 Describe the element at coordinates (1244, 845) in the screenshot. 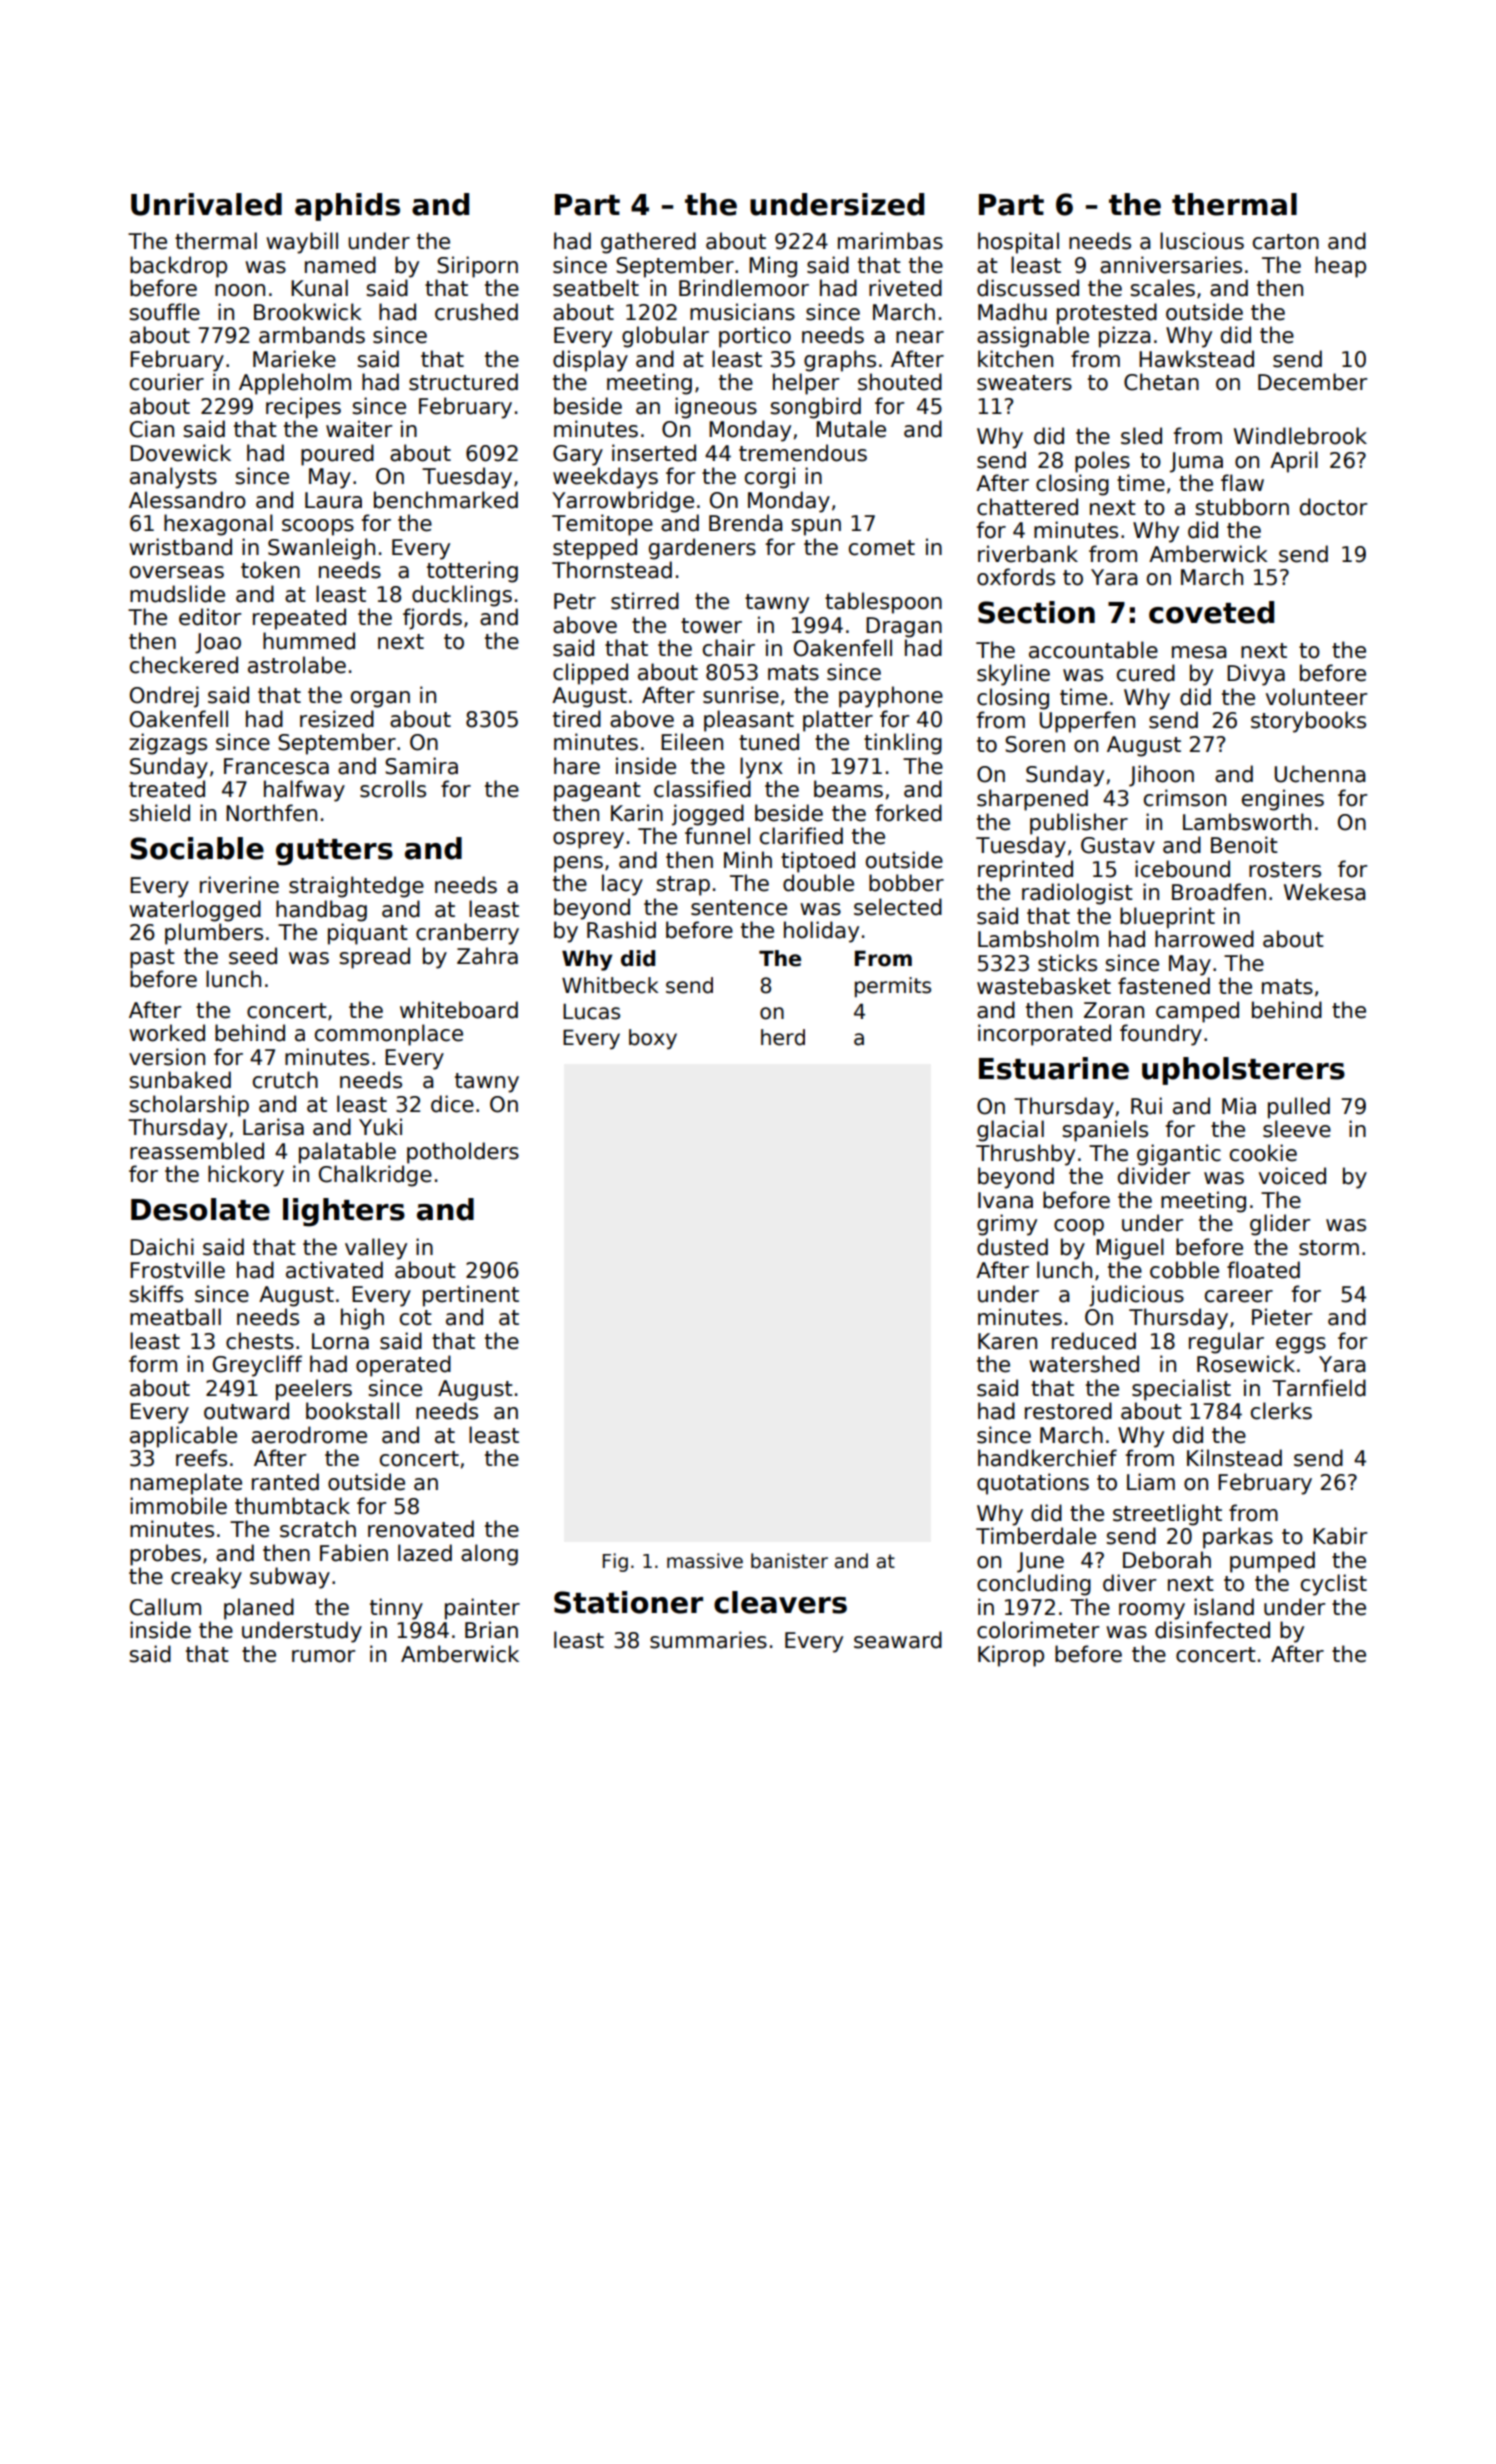

I see `Benoit` at that location.
